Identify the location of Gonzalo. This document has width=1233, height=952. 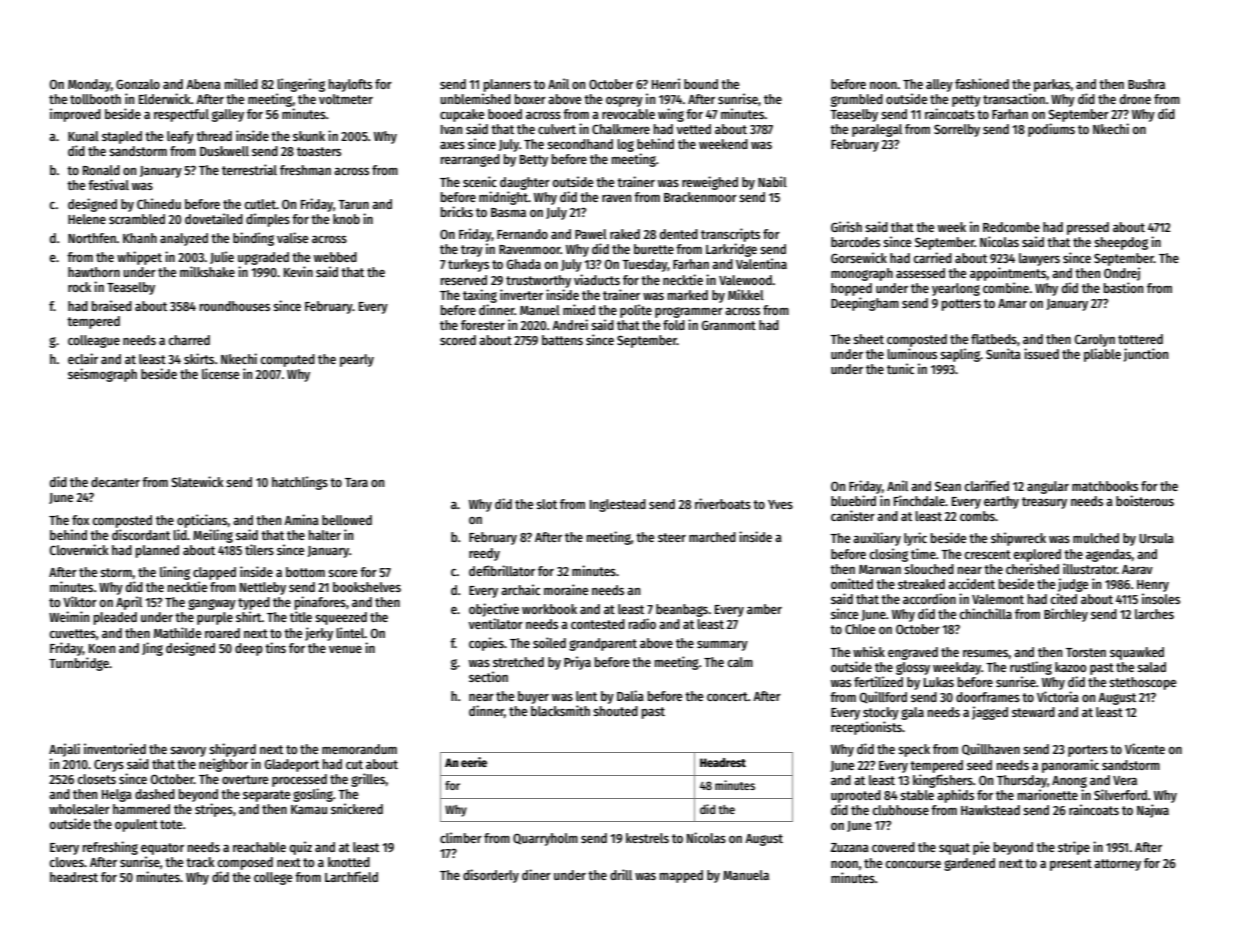
(138, 84).
